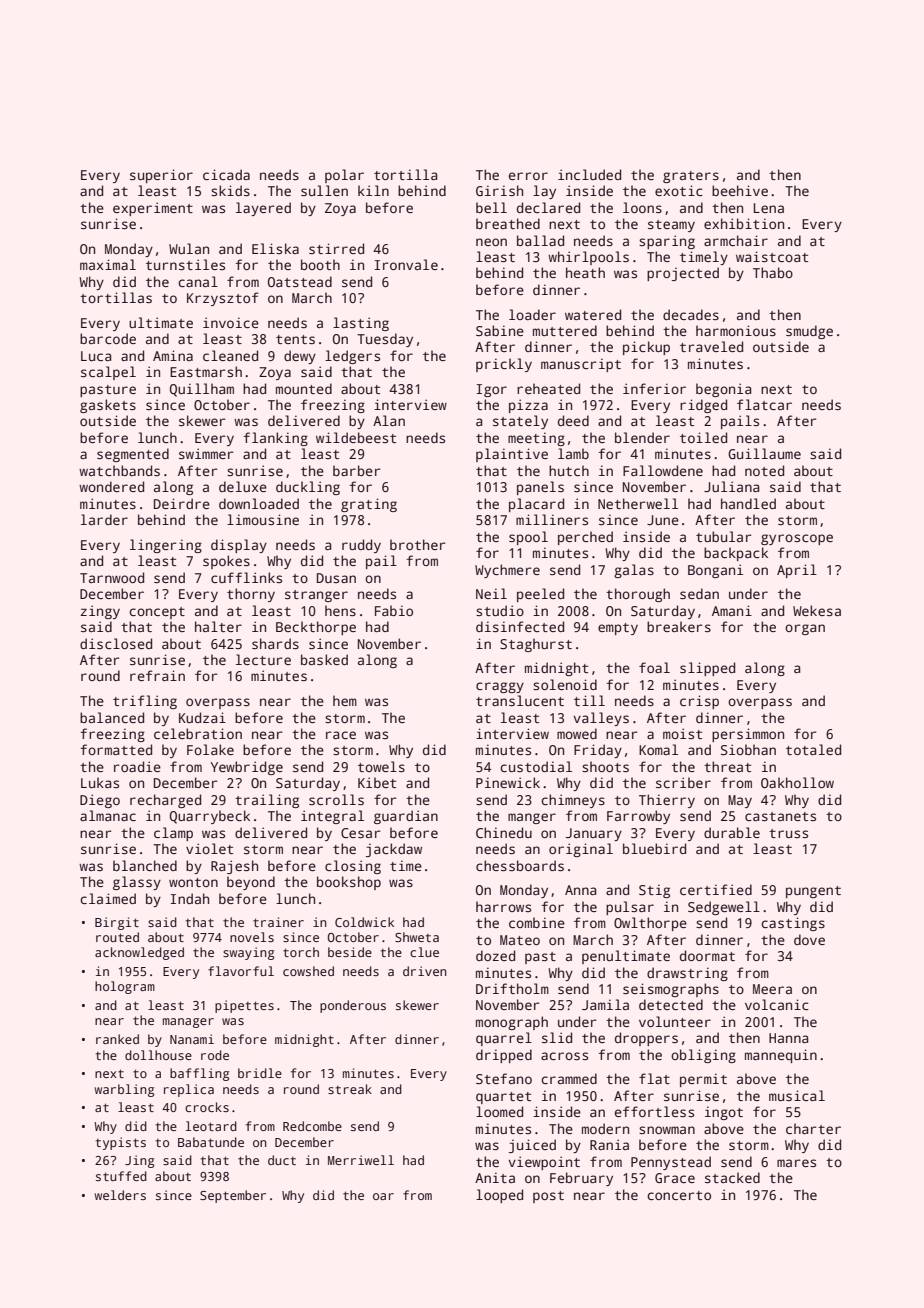 Image resolution: width=924 pixels, height=1308 pixels. Describe the element at coordinates (188, 1023) in the image. I see `manager` at that location.
